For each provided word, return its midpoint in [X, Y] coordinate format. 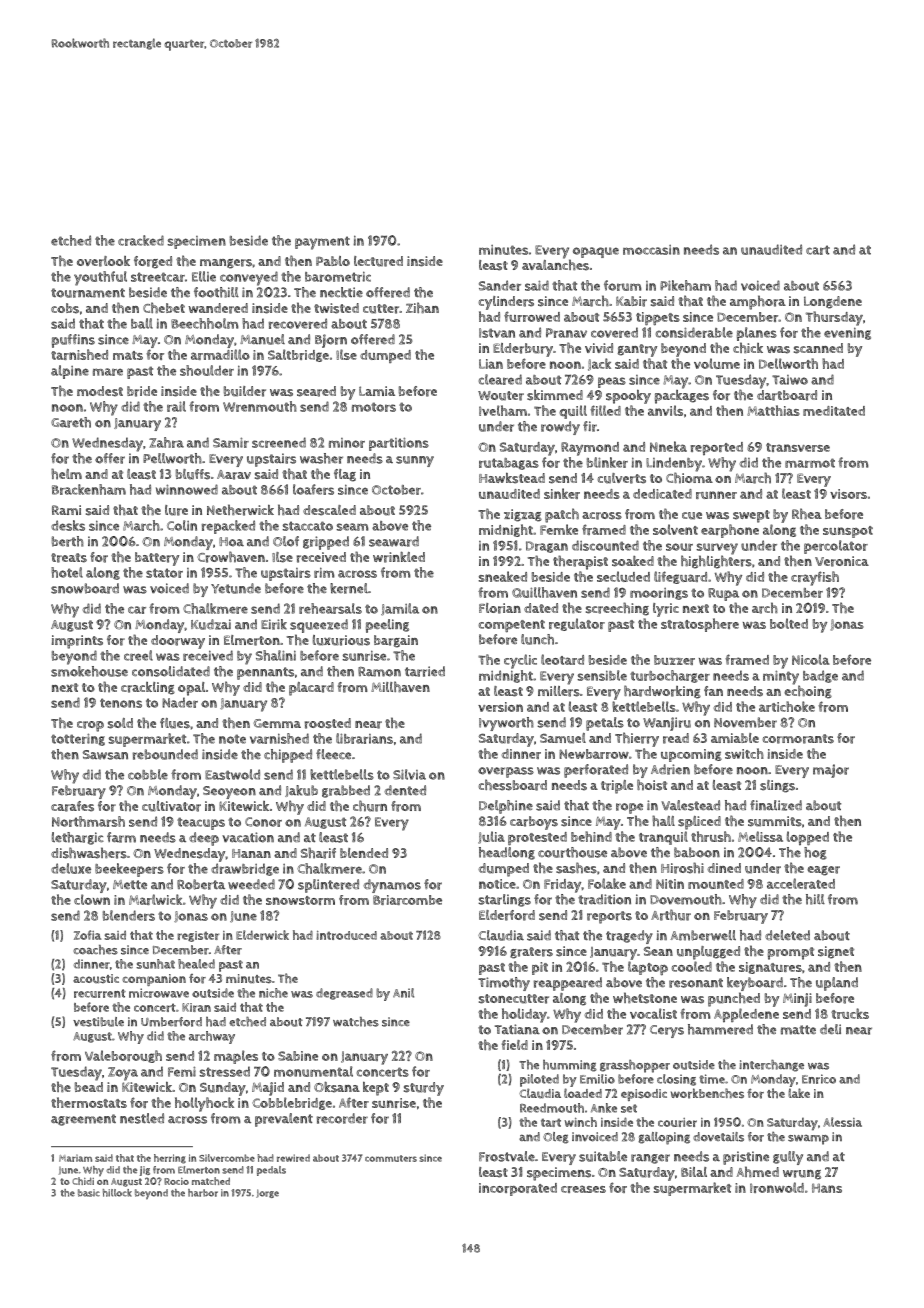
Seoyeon [229, 792]
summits [775, 821]
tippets [658, 318]
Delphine [506, 807]
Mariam [75, 1158]
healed [196, 964]
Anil [403, 993]
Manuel [262, 339]
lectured [378, 261]
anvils [665, 410]
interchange [771, 1066]
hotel [67, 572]
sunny [415, 461]
